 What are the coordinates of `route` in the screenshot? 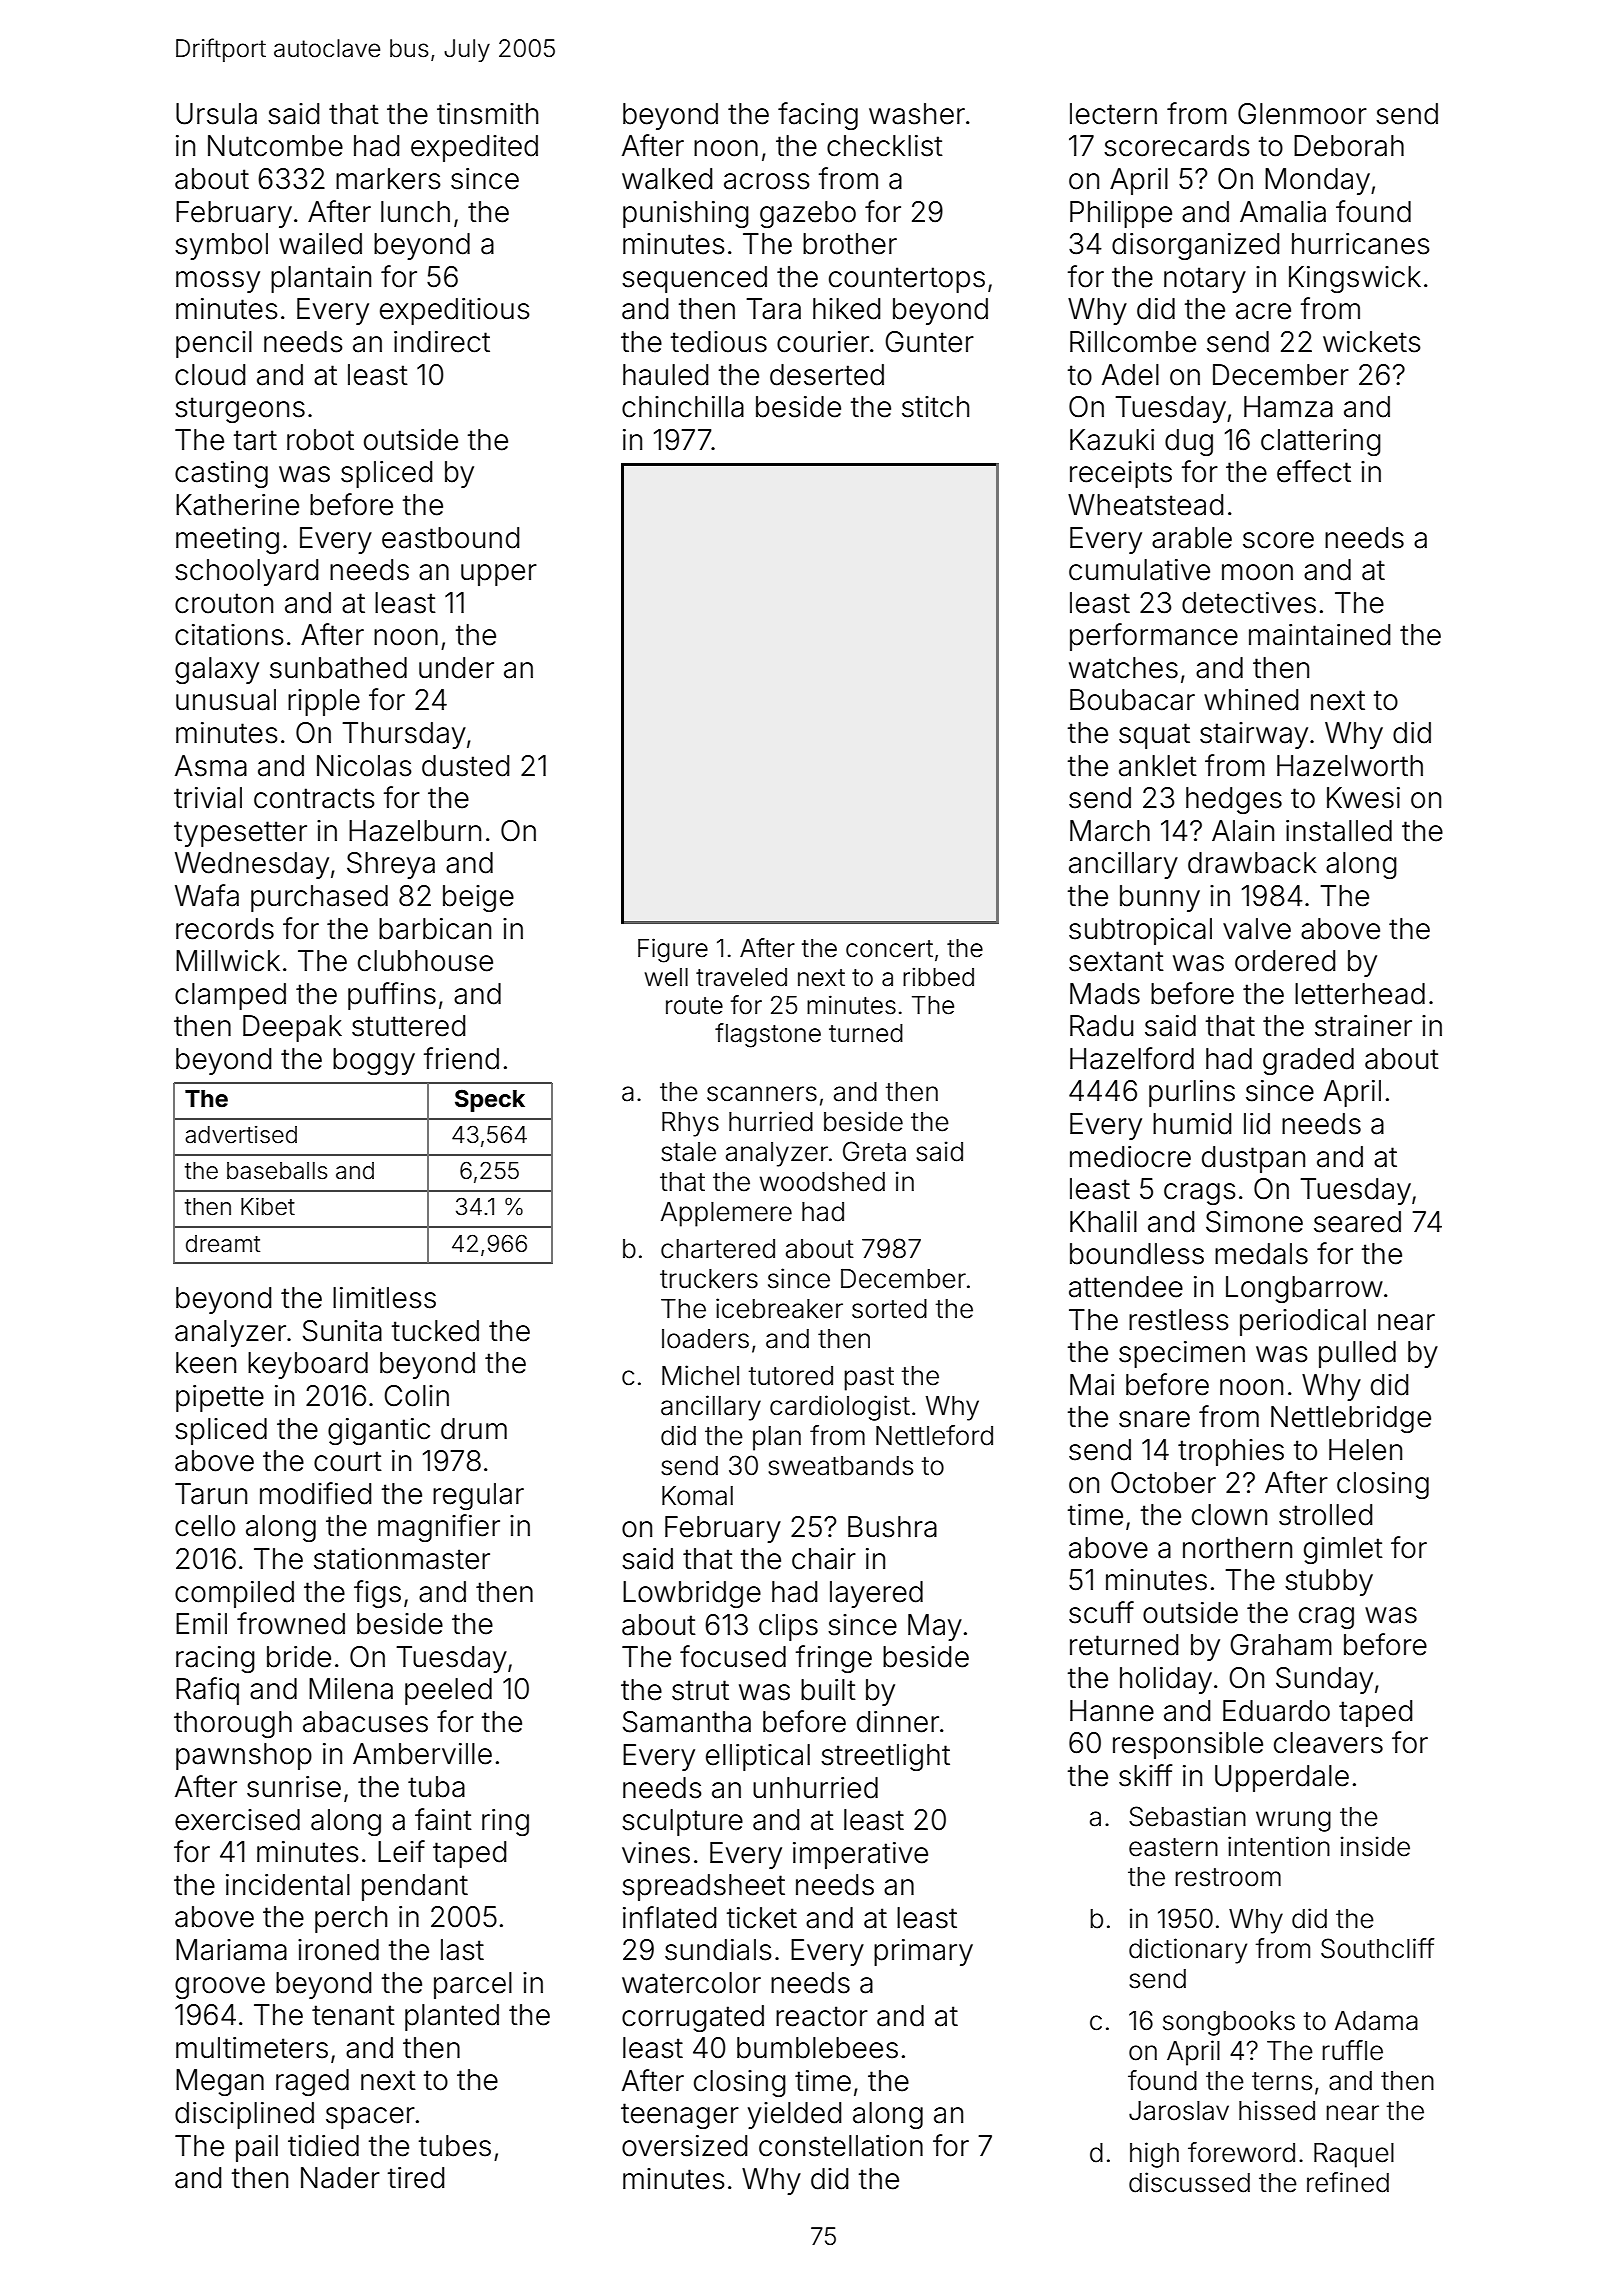 It's located at (694, 1006).
